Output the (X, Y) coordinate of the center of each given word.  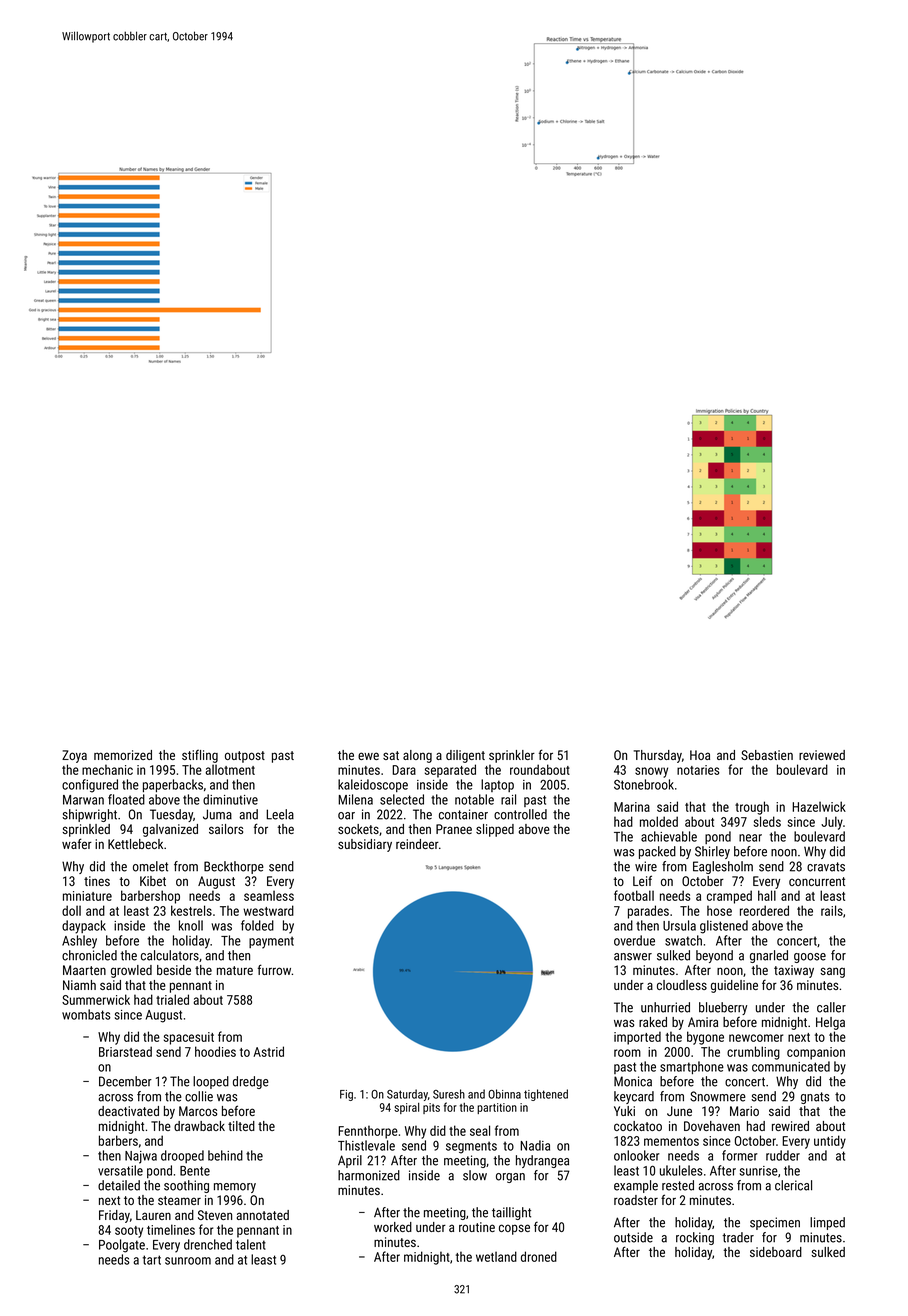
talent (251, 1244)
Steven (215, 1215)
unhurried (665, 1007)
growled (131, 971)
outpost (245, 757)
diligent (465, 756)
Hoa (700, 755)
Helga (830, 1023)
